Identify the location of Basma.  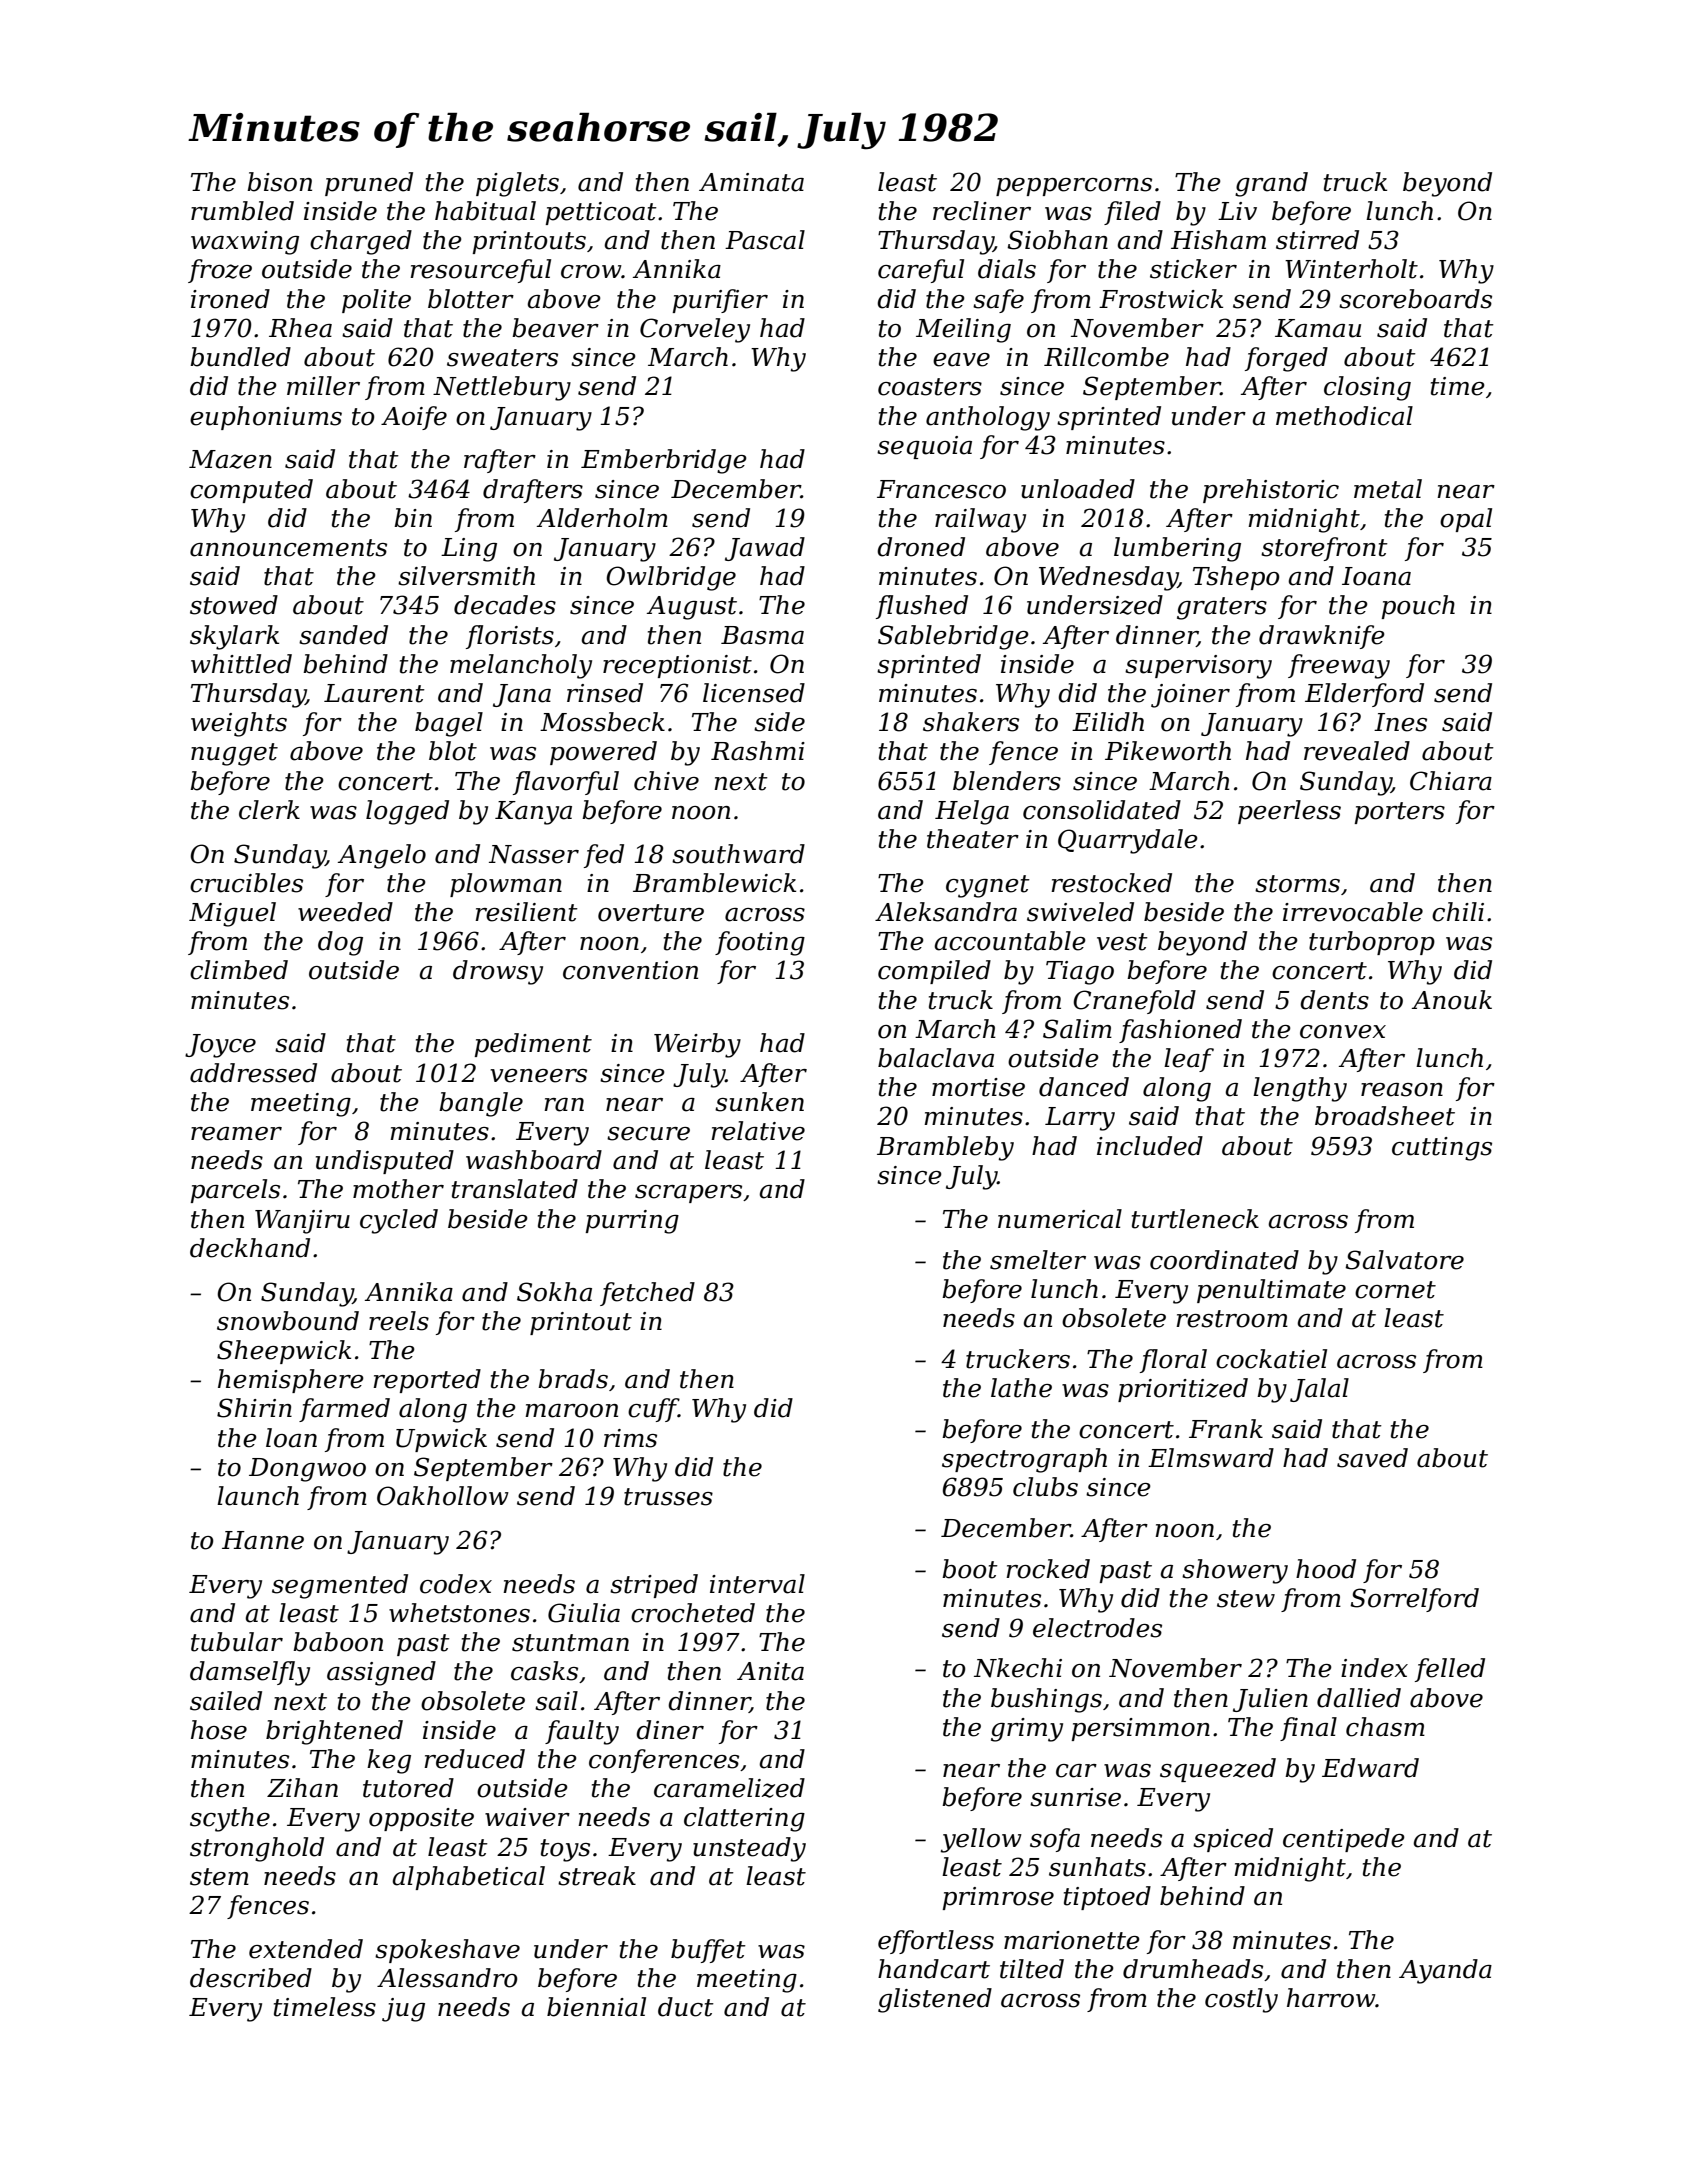
(762, 635).
